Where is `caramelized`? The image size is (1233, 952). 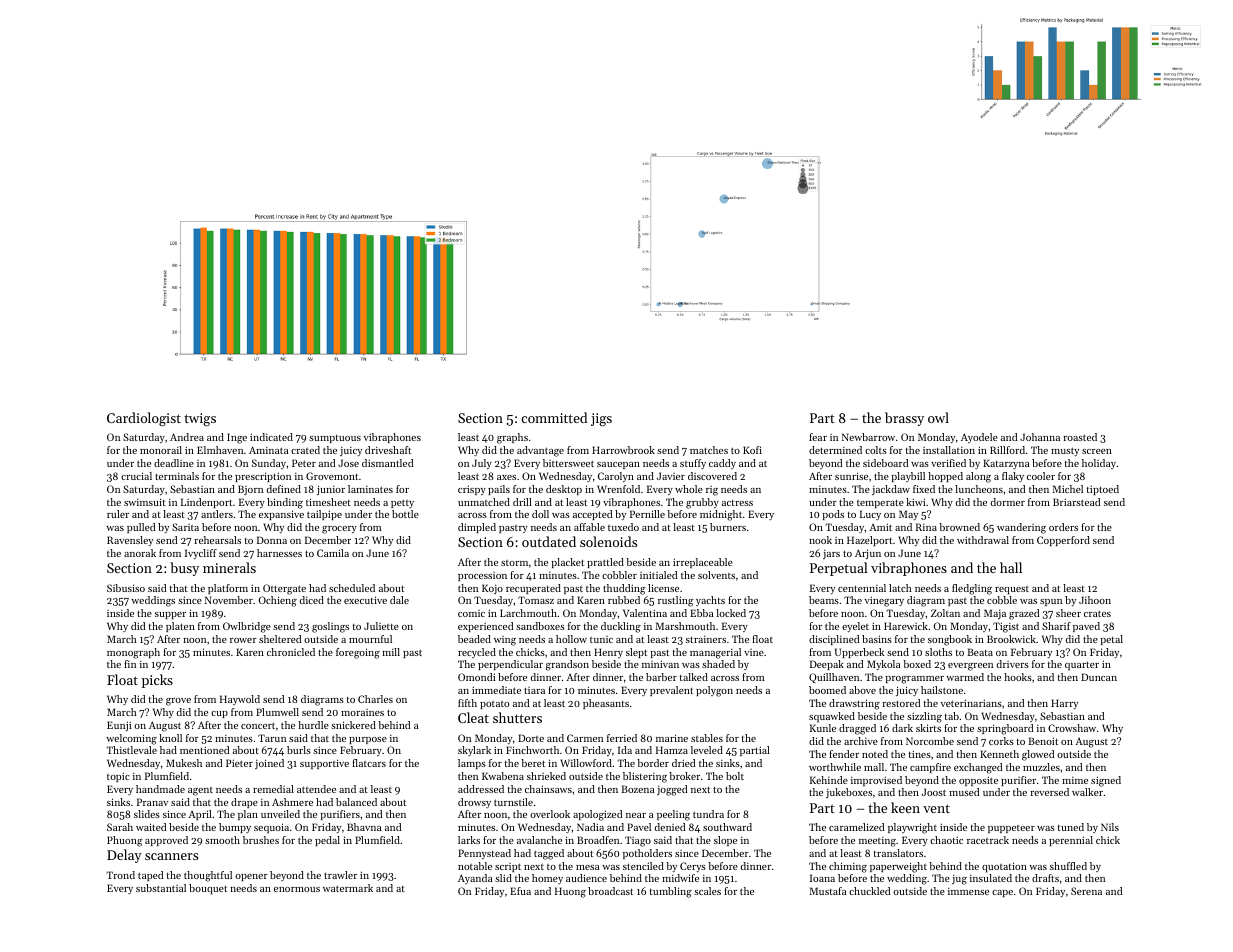 caramelized is located at coordinates (856, 827).
